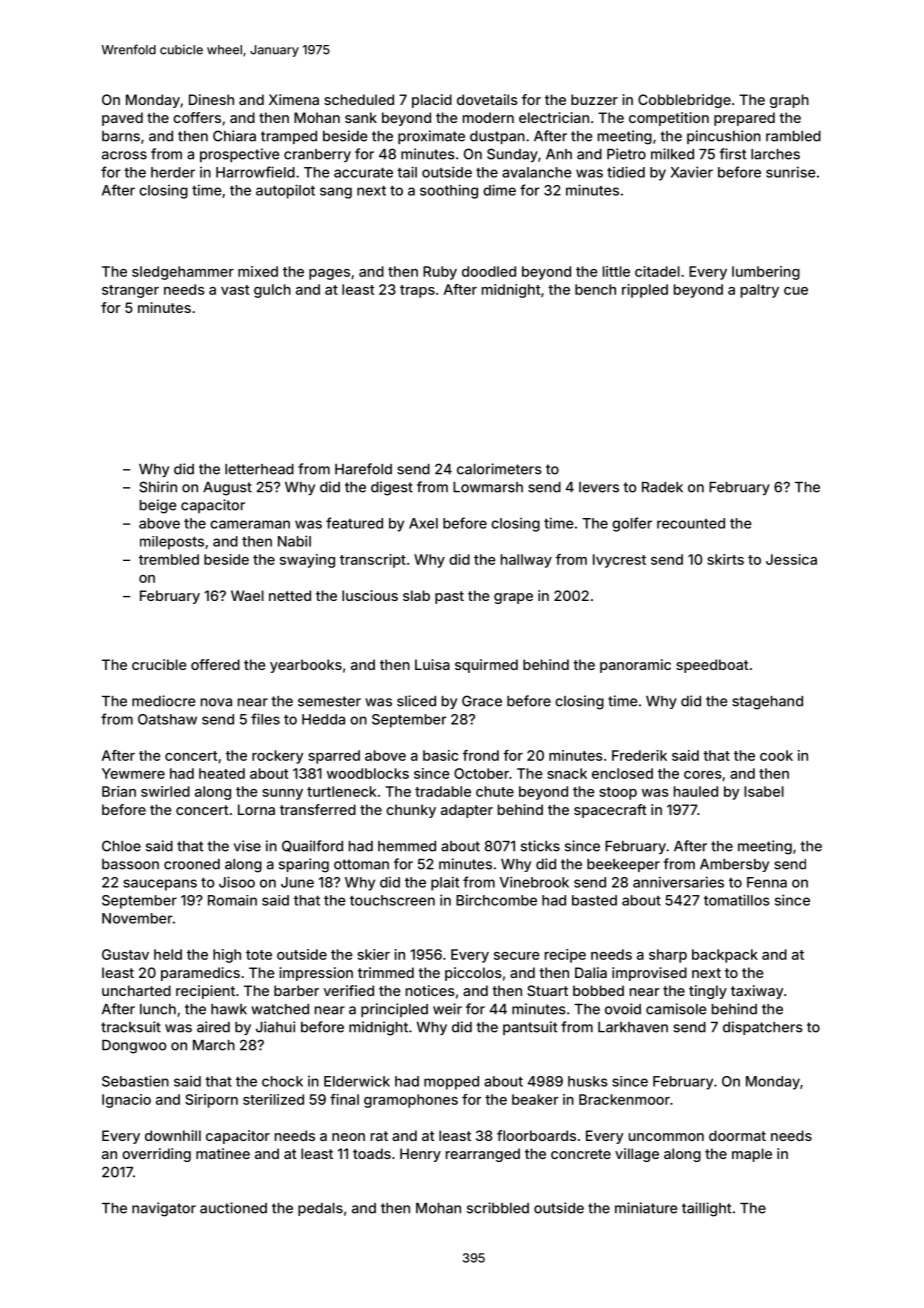  What do you see at coordinates (796, 291) in the screenshot?
I see `cue` at bounding box center [796, 291].
